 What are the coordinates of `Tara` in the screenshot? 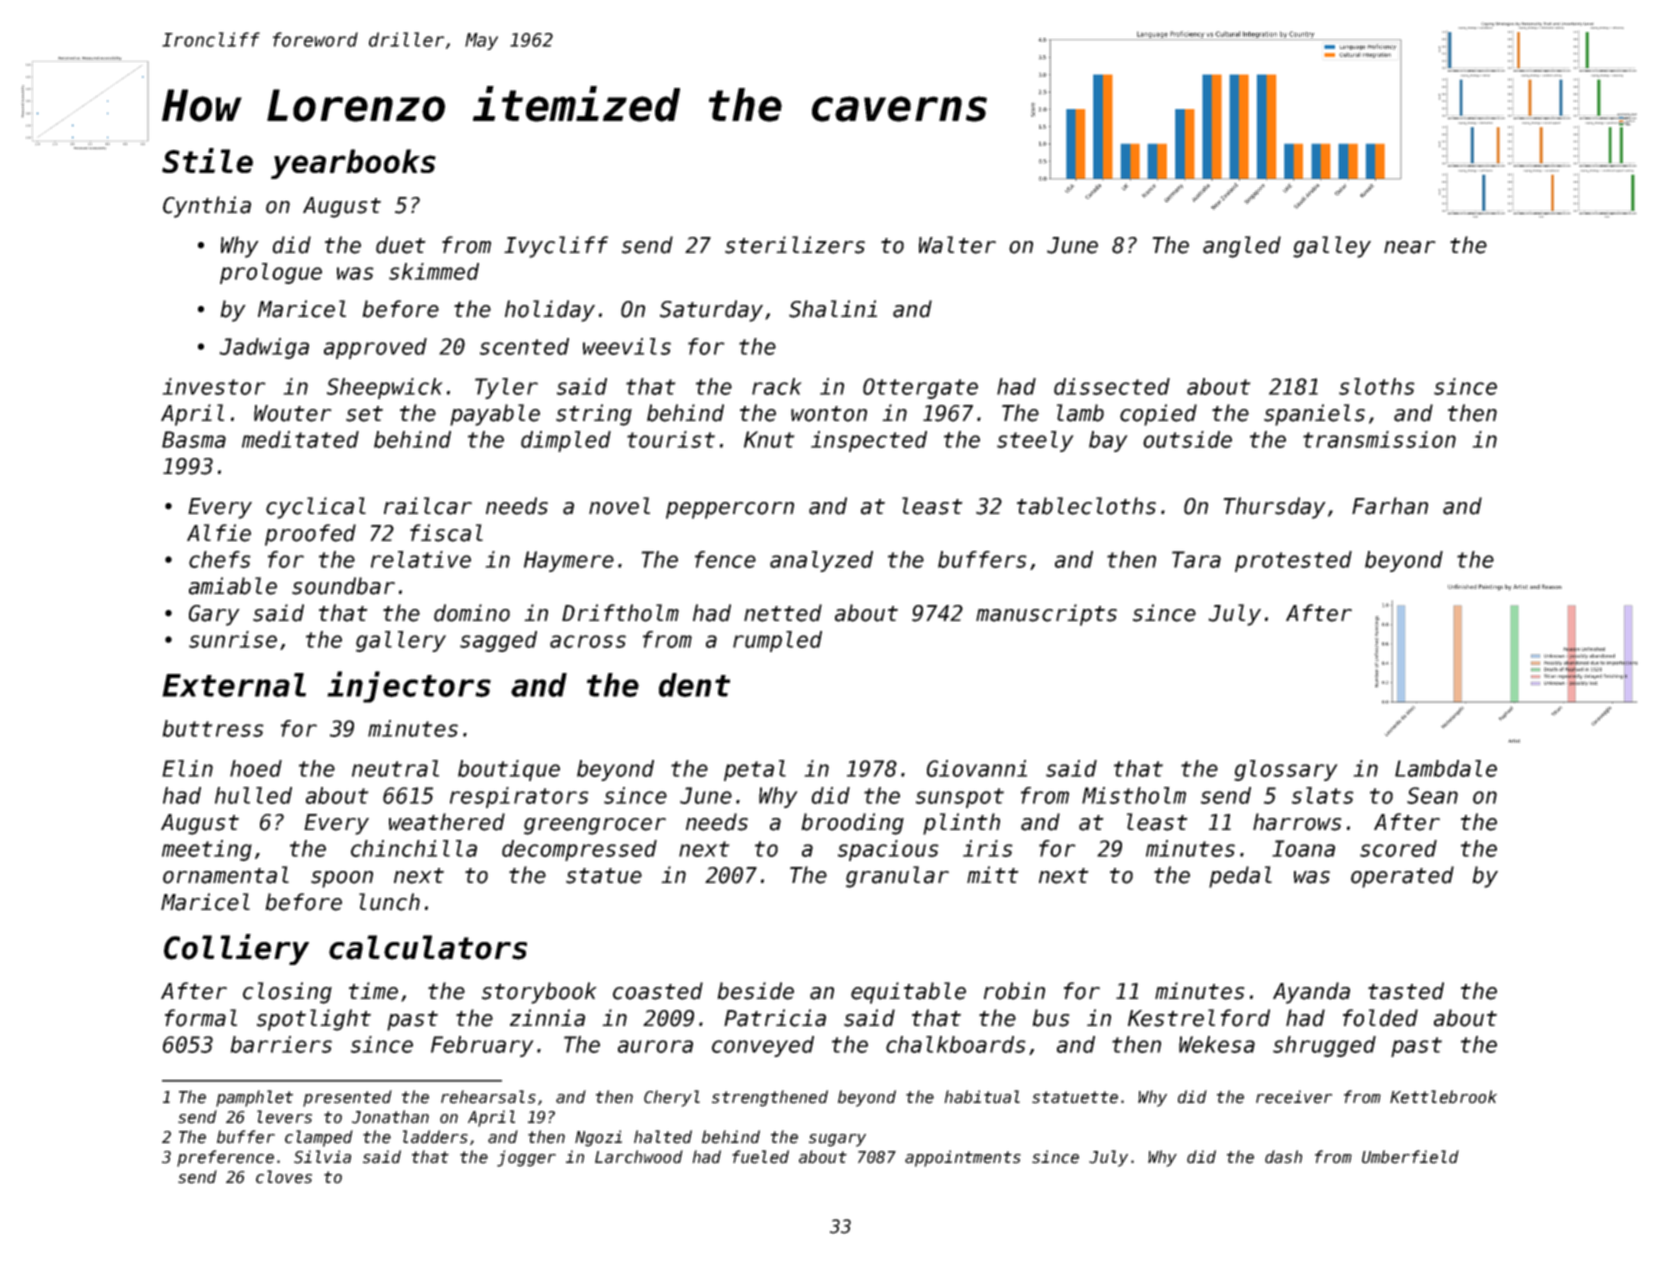 It's located at (1196, 559).
